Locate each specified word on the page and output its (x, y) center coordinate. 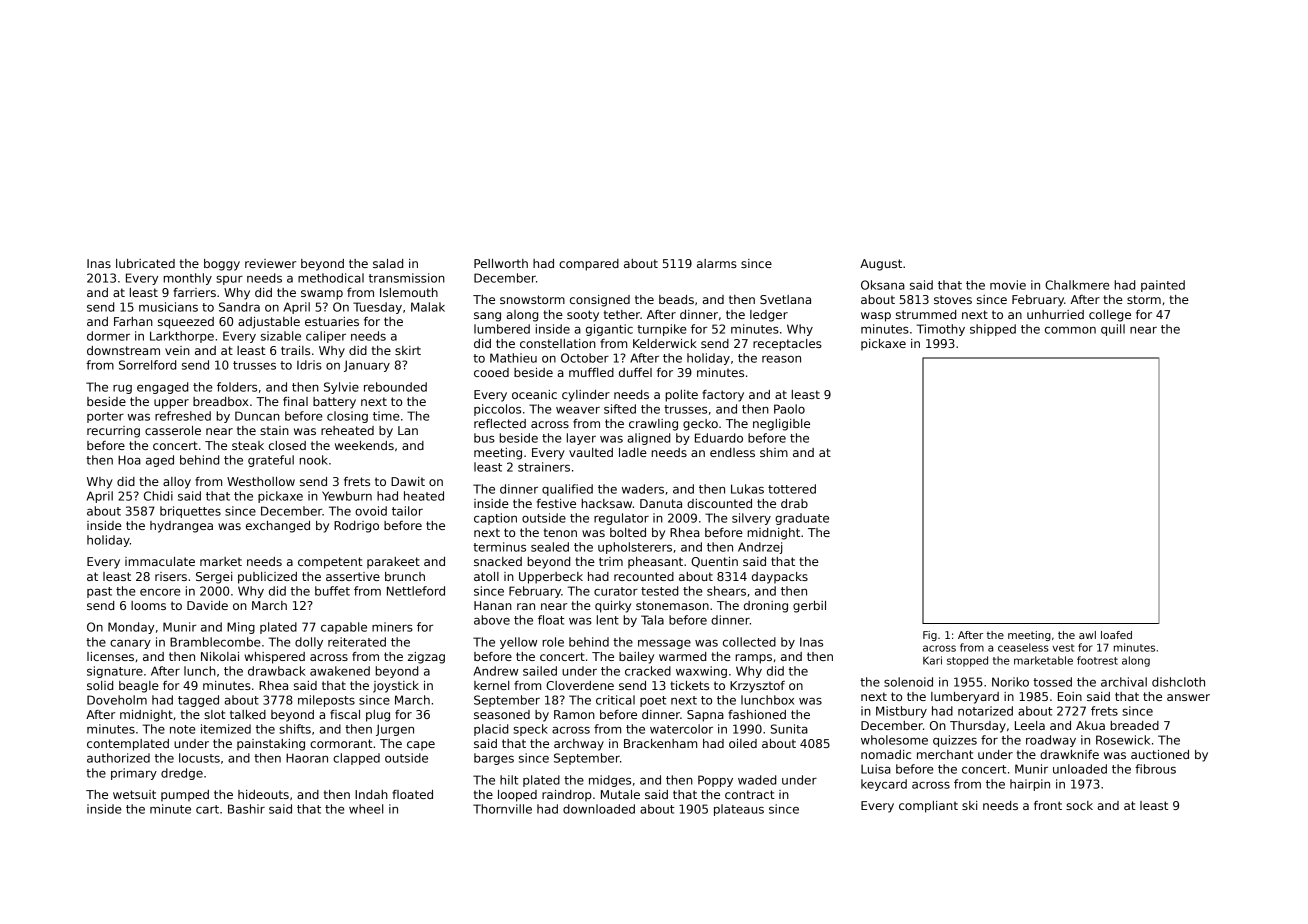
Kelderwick (665, 343)
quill (1113, 330)
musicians (168, 307)
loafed (1116, 635)
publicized (267, 578)
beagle (139, 687)
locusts (199, 758)
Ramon (574, 714)
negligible (781, 425)
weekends (364, 445)
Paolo (789, 409)
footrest (1097, 660)
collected (749, 642)
